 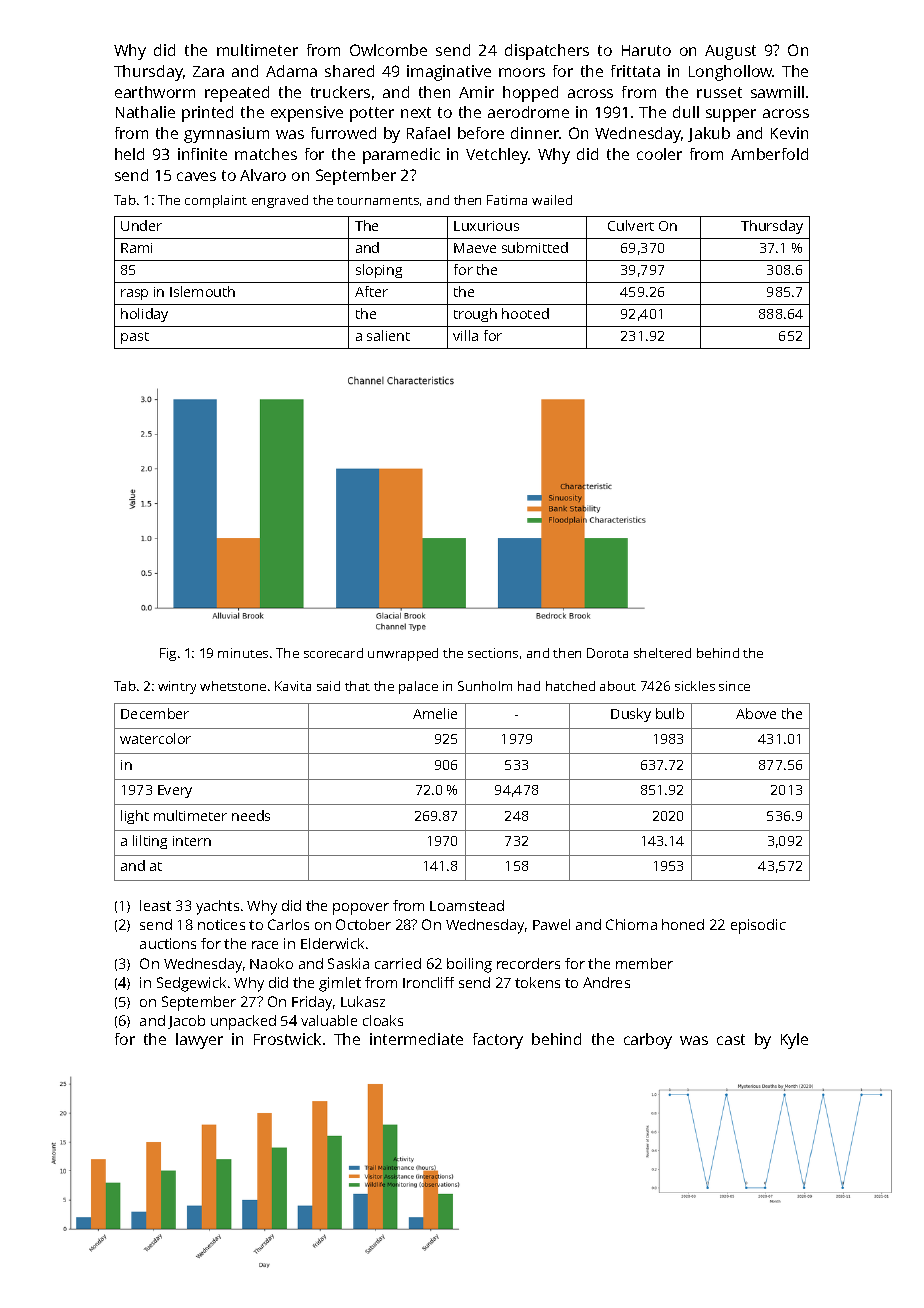 What do you see at coordinates (199, 1041) in the image?
I see `lawyer` at bounding box center [199, 1041].
